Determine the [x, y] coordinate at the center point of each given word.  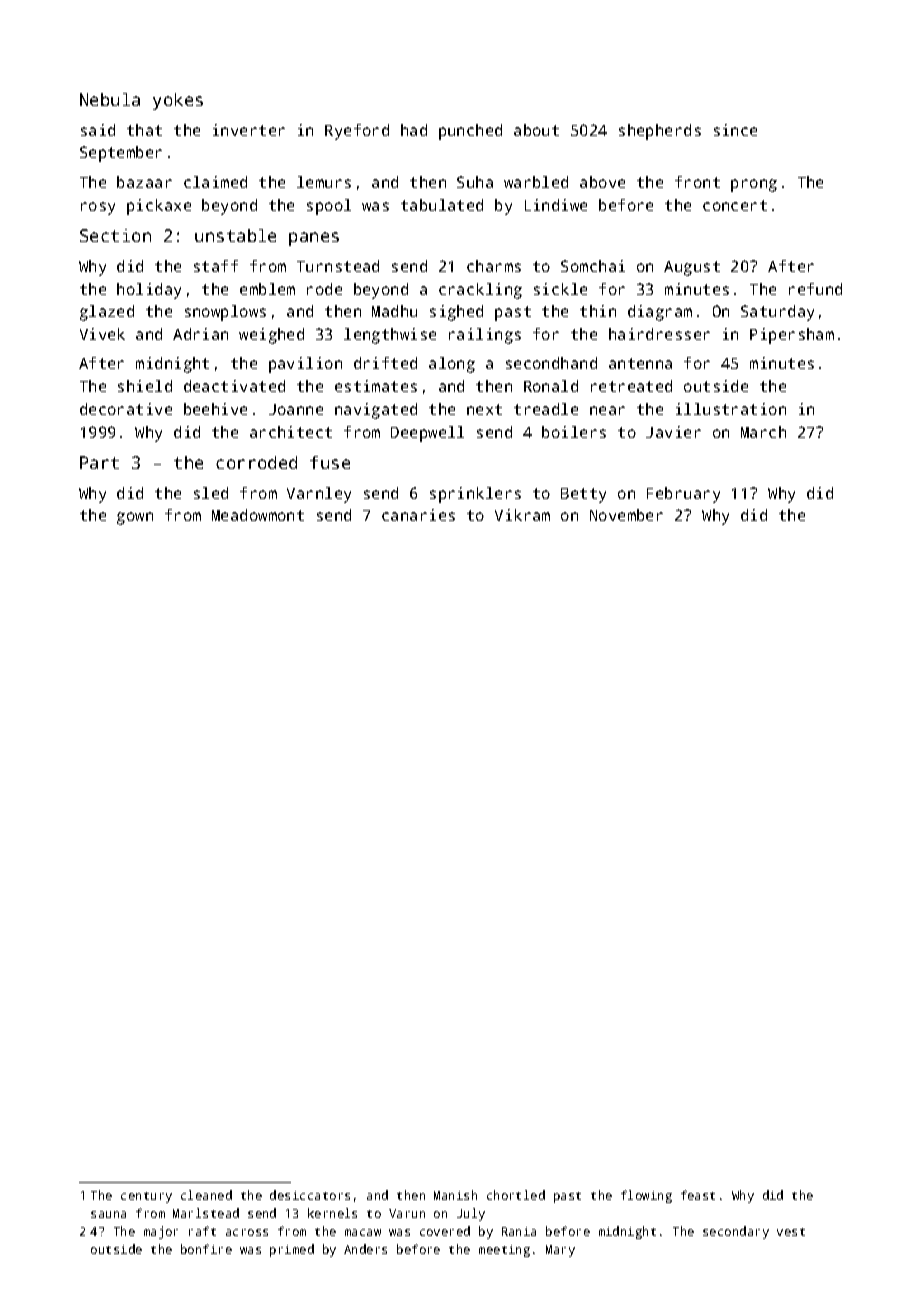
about [536, 130]
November [626, 515]
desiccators [310, 1195]
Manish [455, 1195]
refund [815, 289]
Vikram [522, 515]
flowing [646, 1196]
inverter [249, 130]
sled [211, 493]
